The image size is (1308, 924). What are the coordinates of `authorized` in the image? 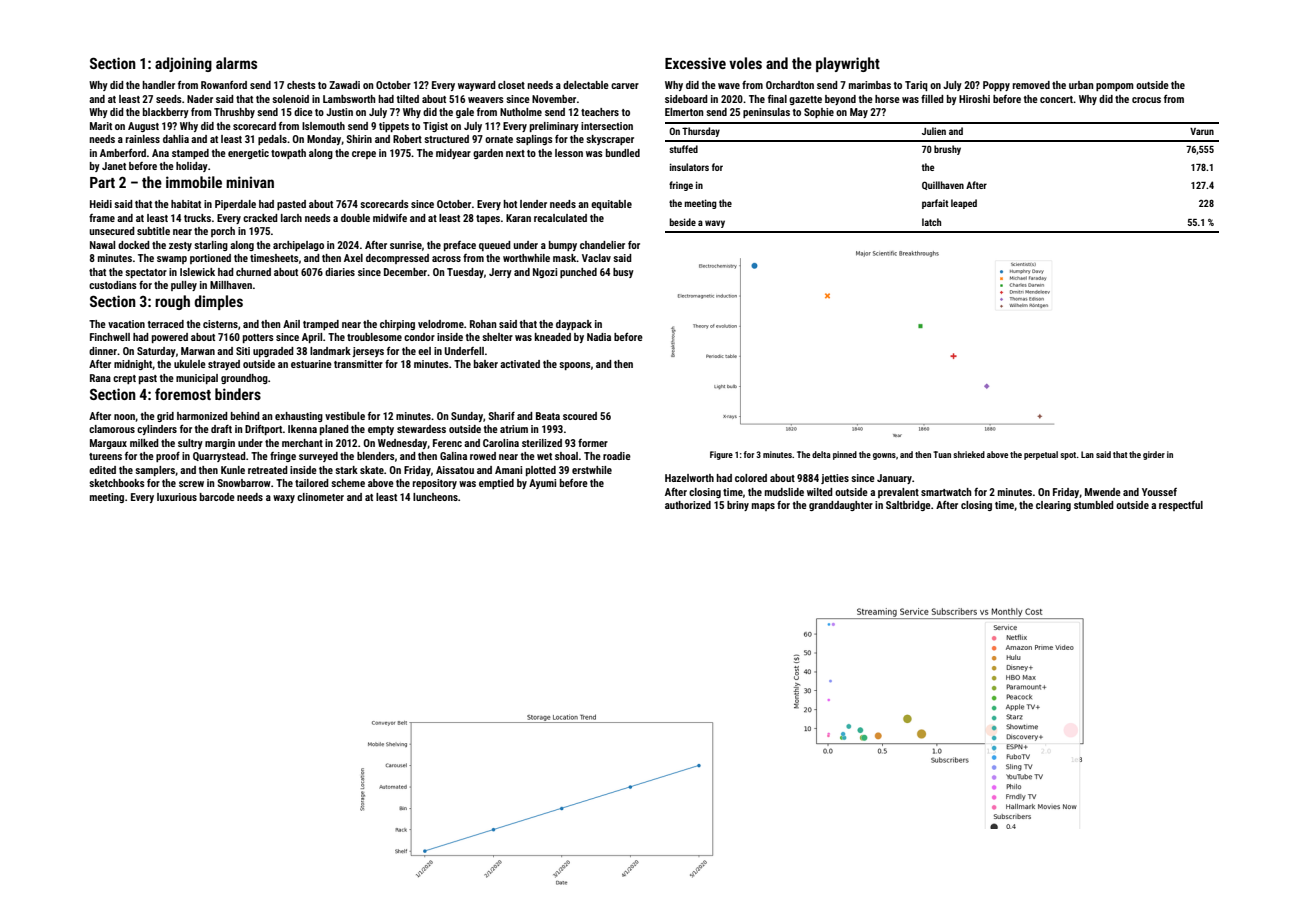 It's located at (688, 505).
